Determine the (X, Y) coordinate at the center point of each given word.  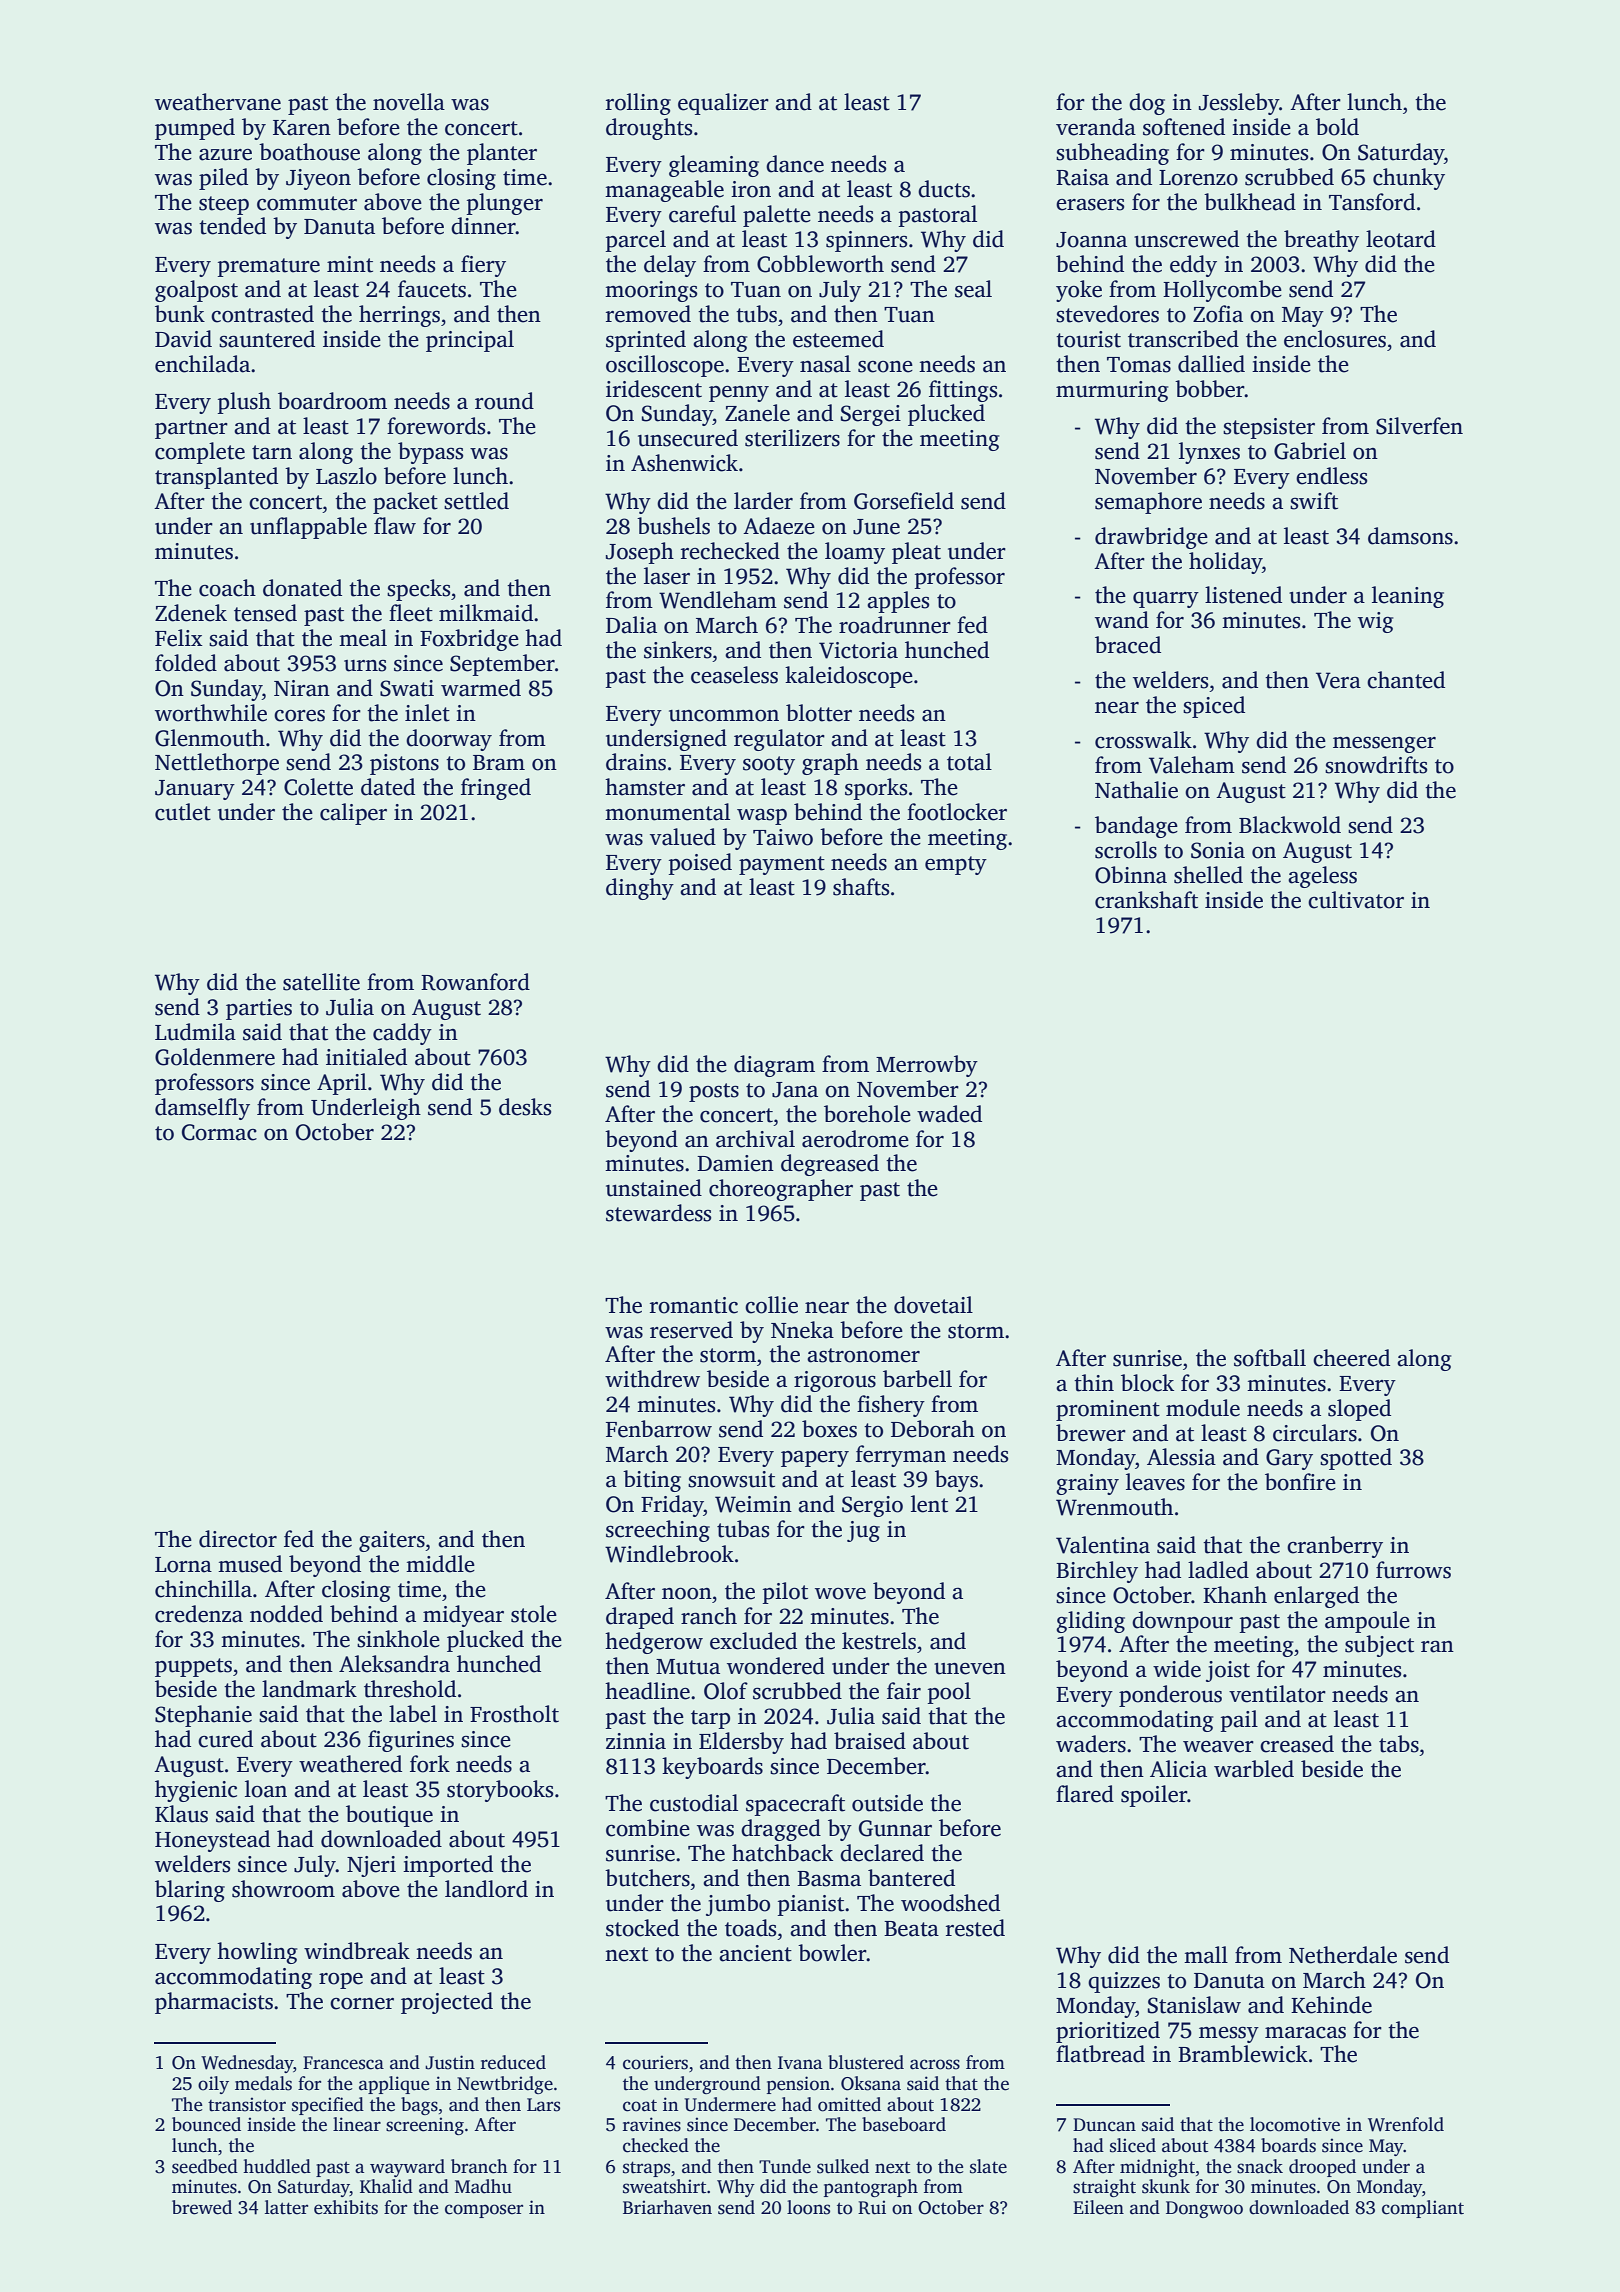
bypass (430, 453)
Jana (795, 1090)
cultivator (1356, 900)
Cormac (219, 1132)
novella (409, 102)
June (876, 527)
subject (1379, 1646)
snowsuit (731, 1479)
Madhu (483, 2186)
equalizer (723, 104)
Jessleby (1239, 104)
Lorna (183, 1565)
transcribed (1183, 339)
